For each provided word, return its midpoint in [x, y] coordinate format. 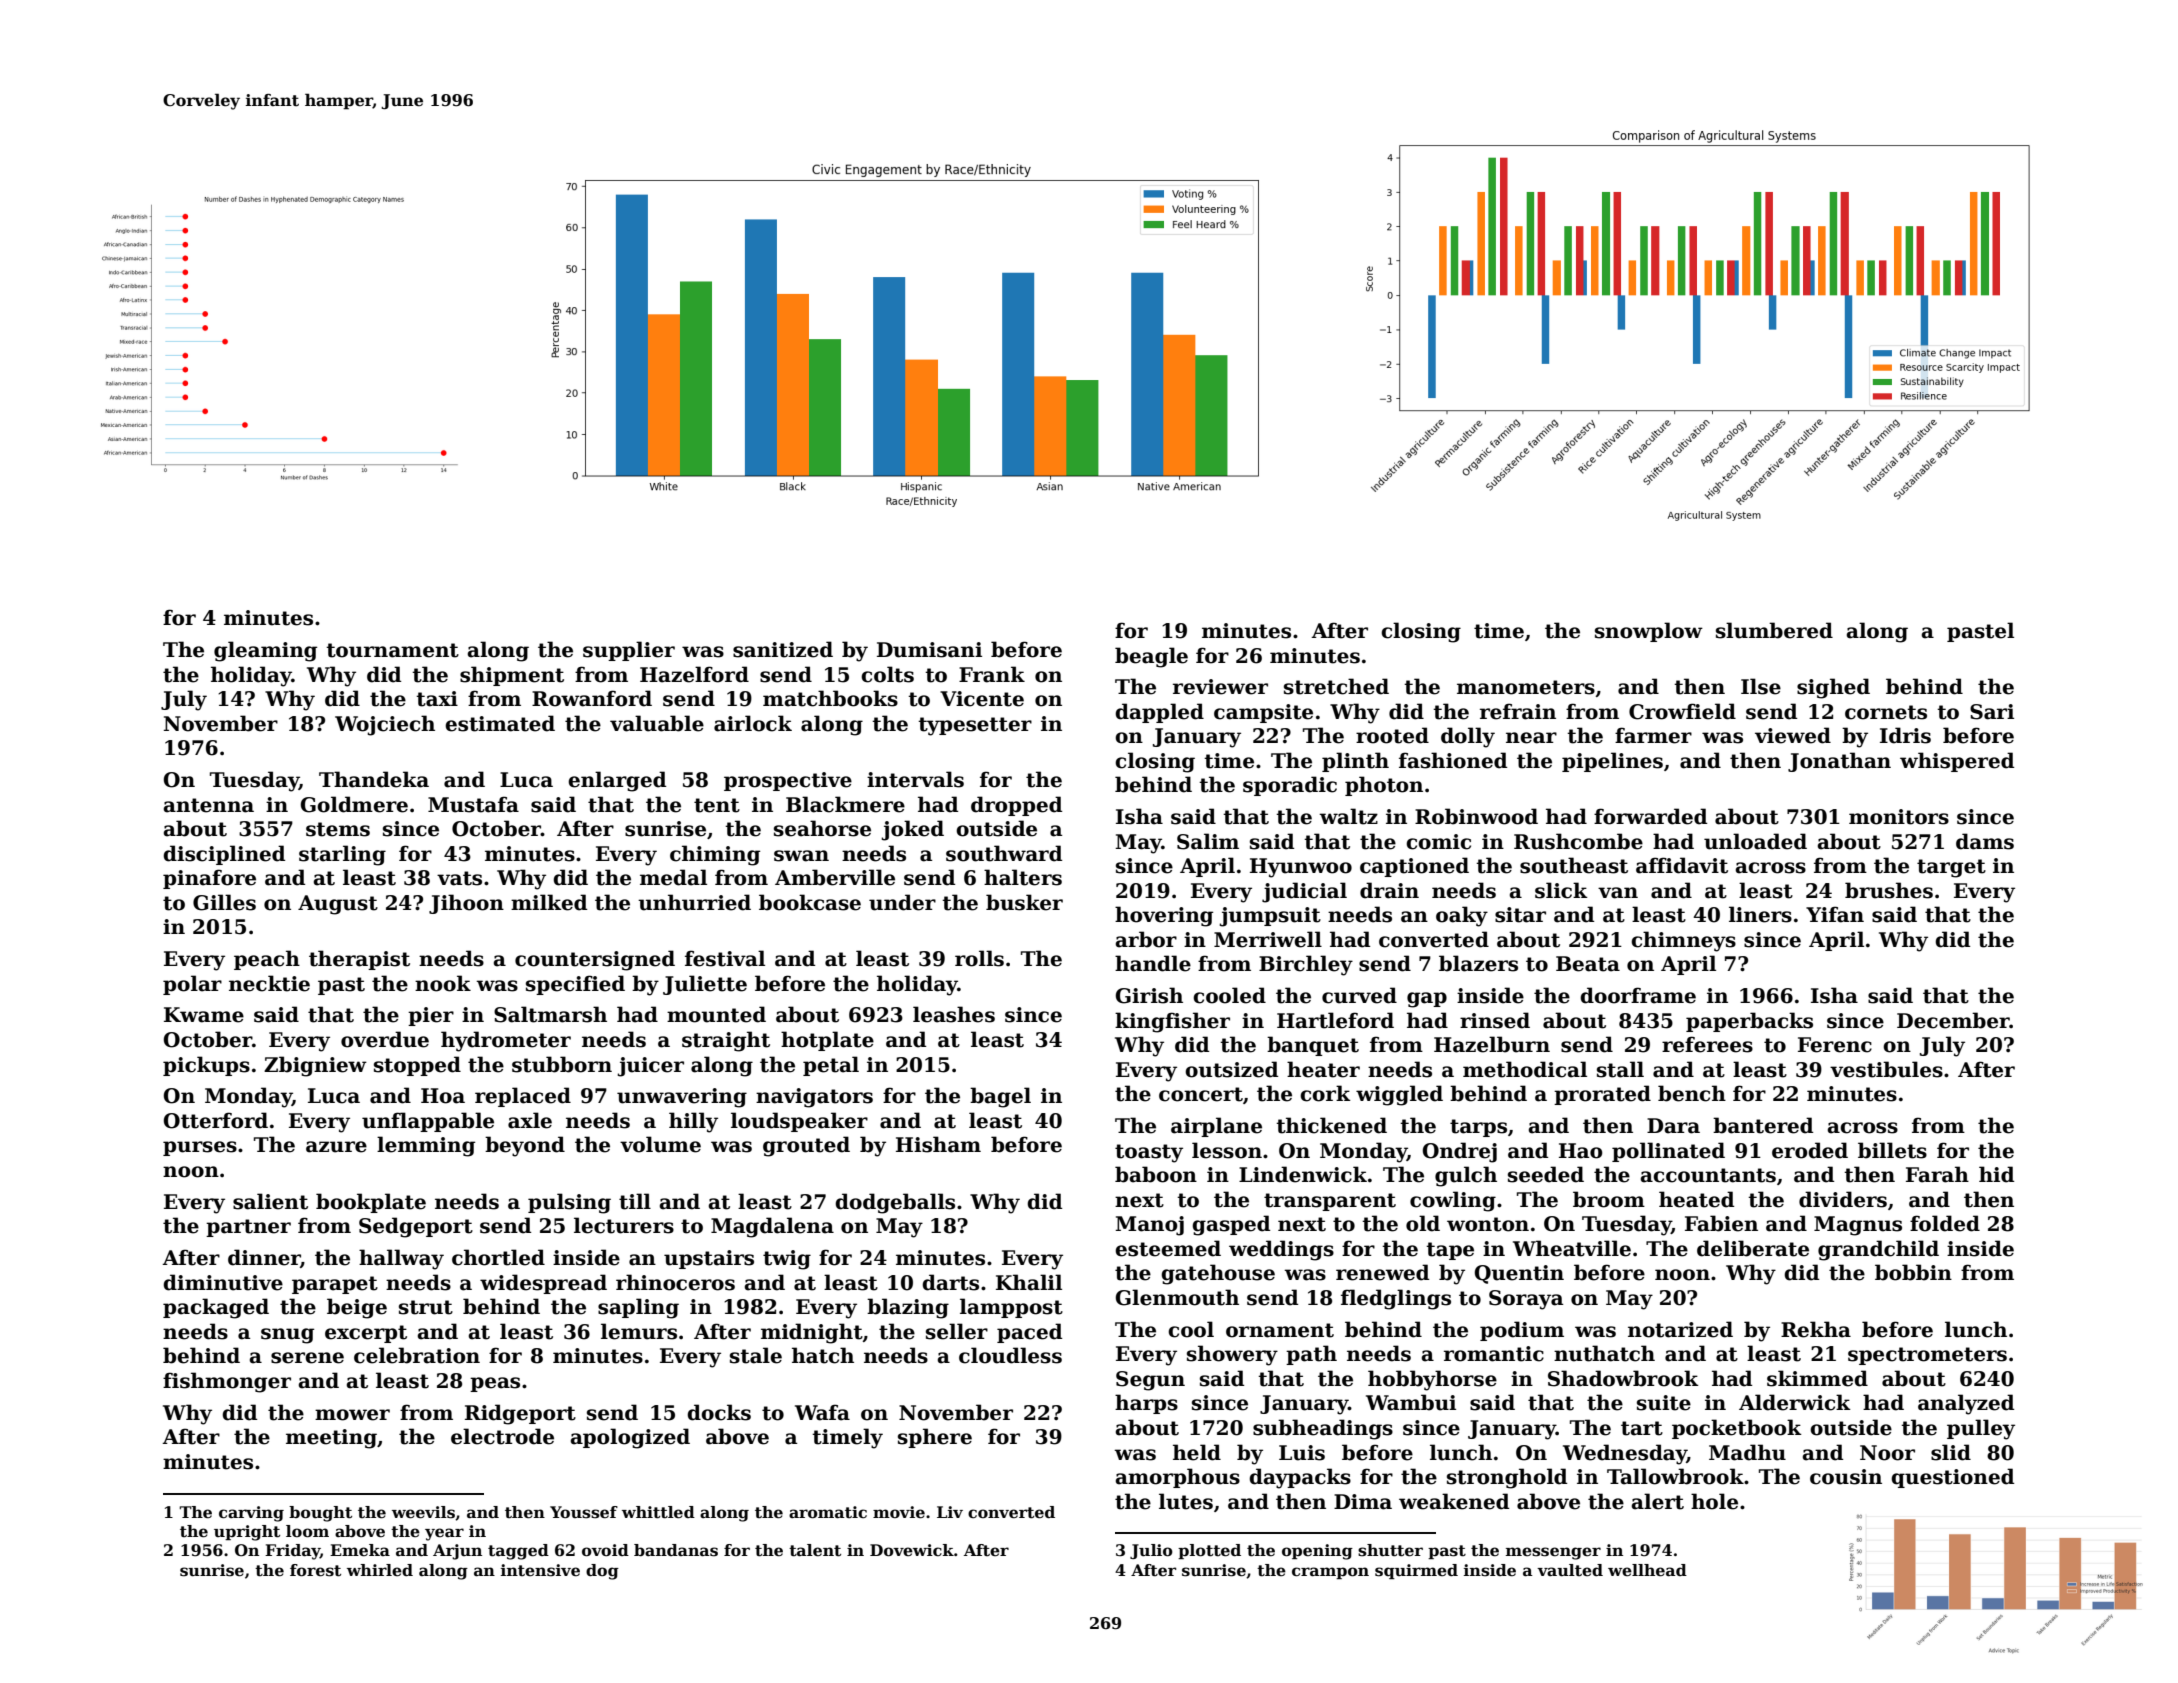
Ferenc [1835, 1045]
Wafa [822, 1412]
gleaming [265, 651]
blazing [908, 1308]
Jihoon [466, 904]
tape [1450, 1251]
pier [431, 1016]
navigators [814, 1098]
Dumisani [929, 650]
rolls [979, 958]
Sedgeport [416, 1227]
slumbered [1774, 630]
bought [320, 1514]
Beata [1588, 964]
